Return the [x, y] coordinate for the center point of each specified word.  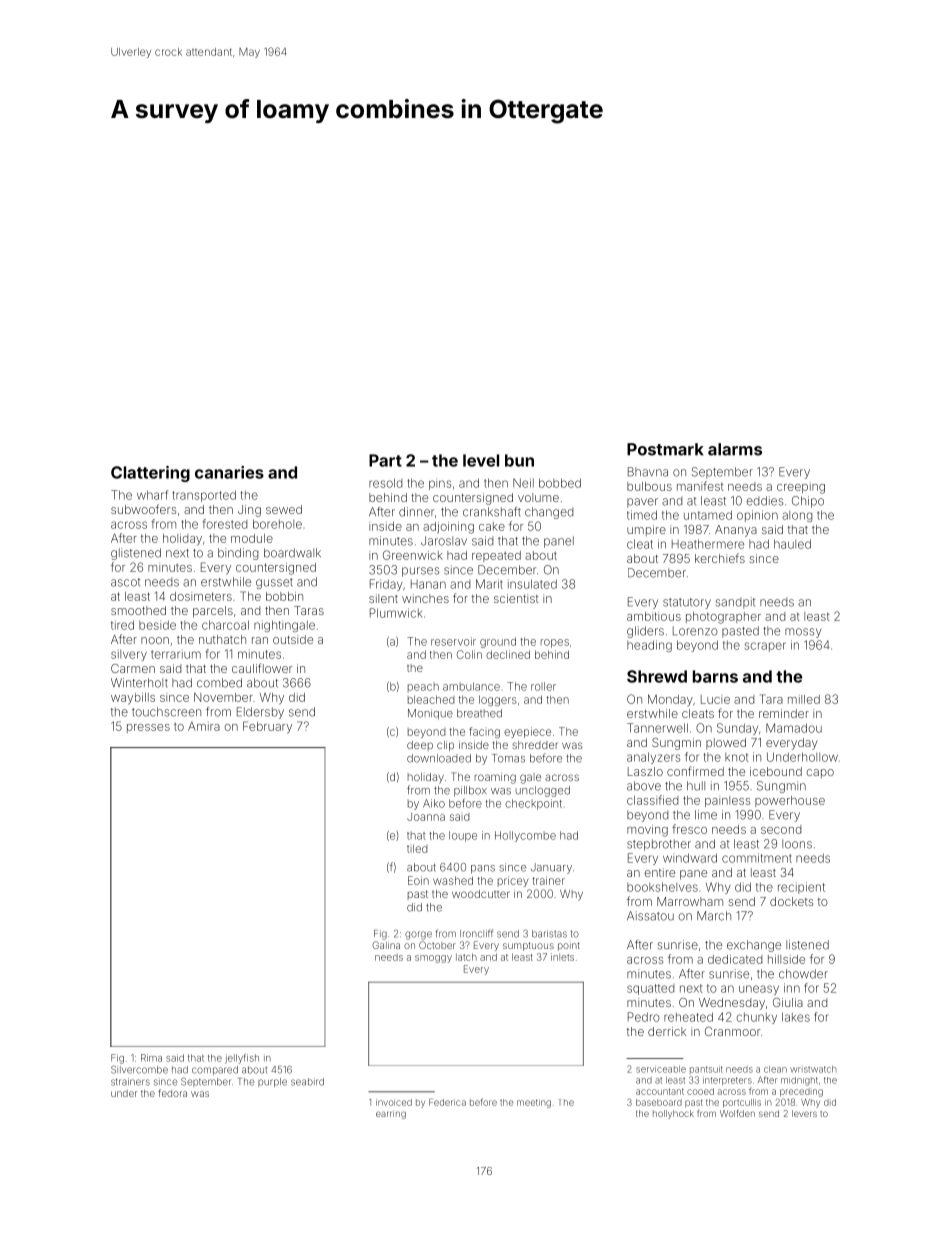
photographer [723, 618]
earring [391, 1114]
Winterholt [139, 683]
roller [543, 686]
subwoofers [143, 509]
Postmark [665, 449]
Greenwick [413, 555]
